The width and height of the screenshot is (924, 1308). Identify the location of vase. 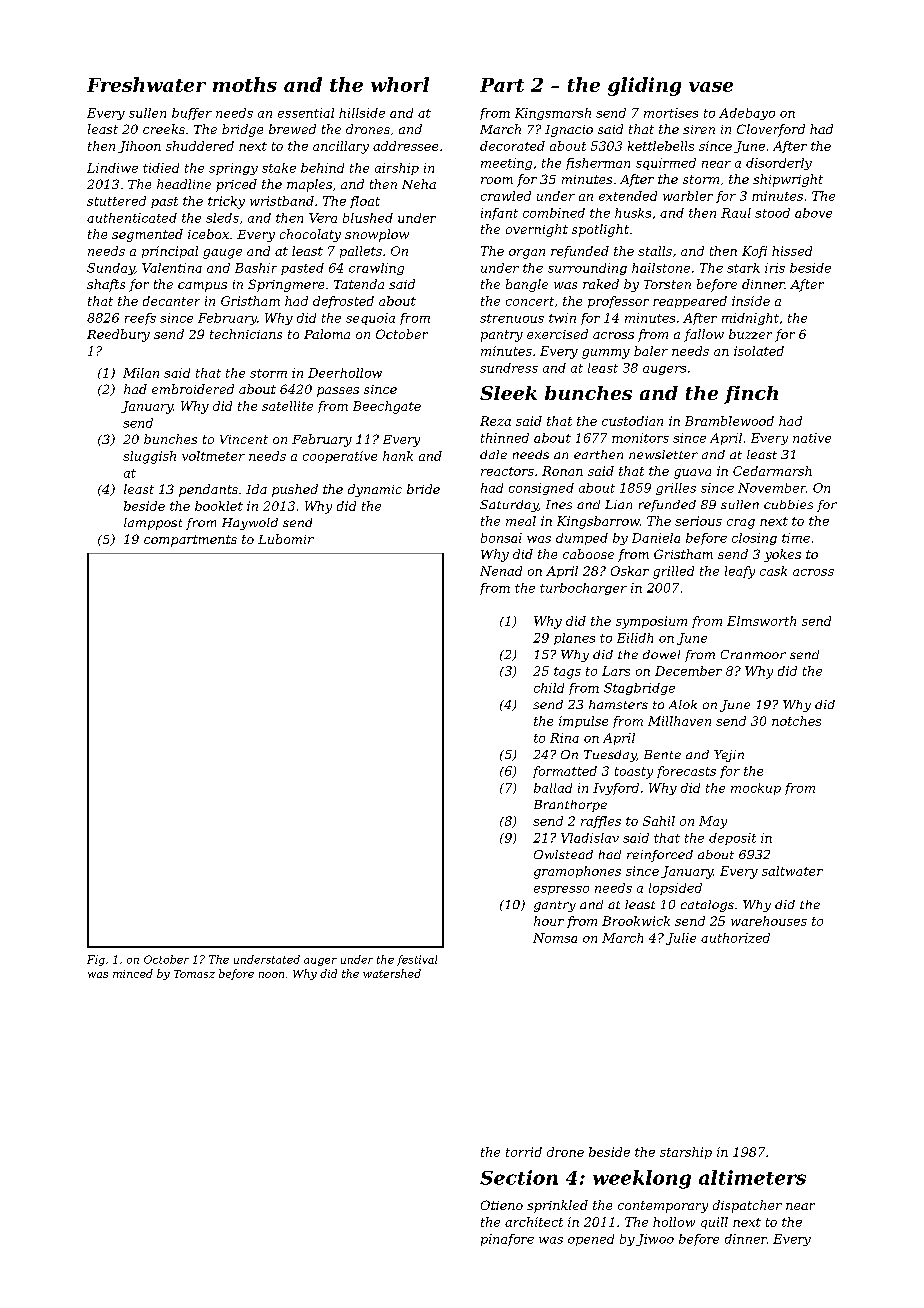
(711, 87).
